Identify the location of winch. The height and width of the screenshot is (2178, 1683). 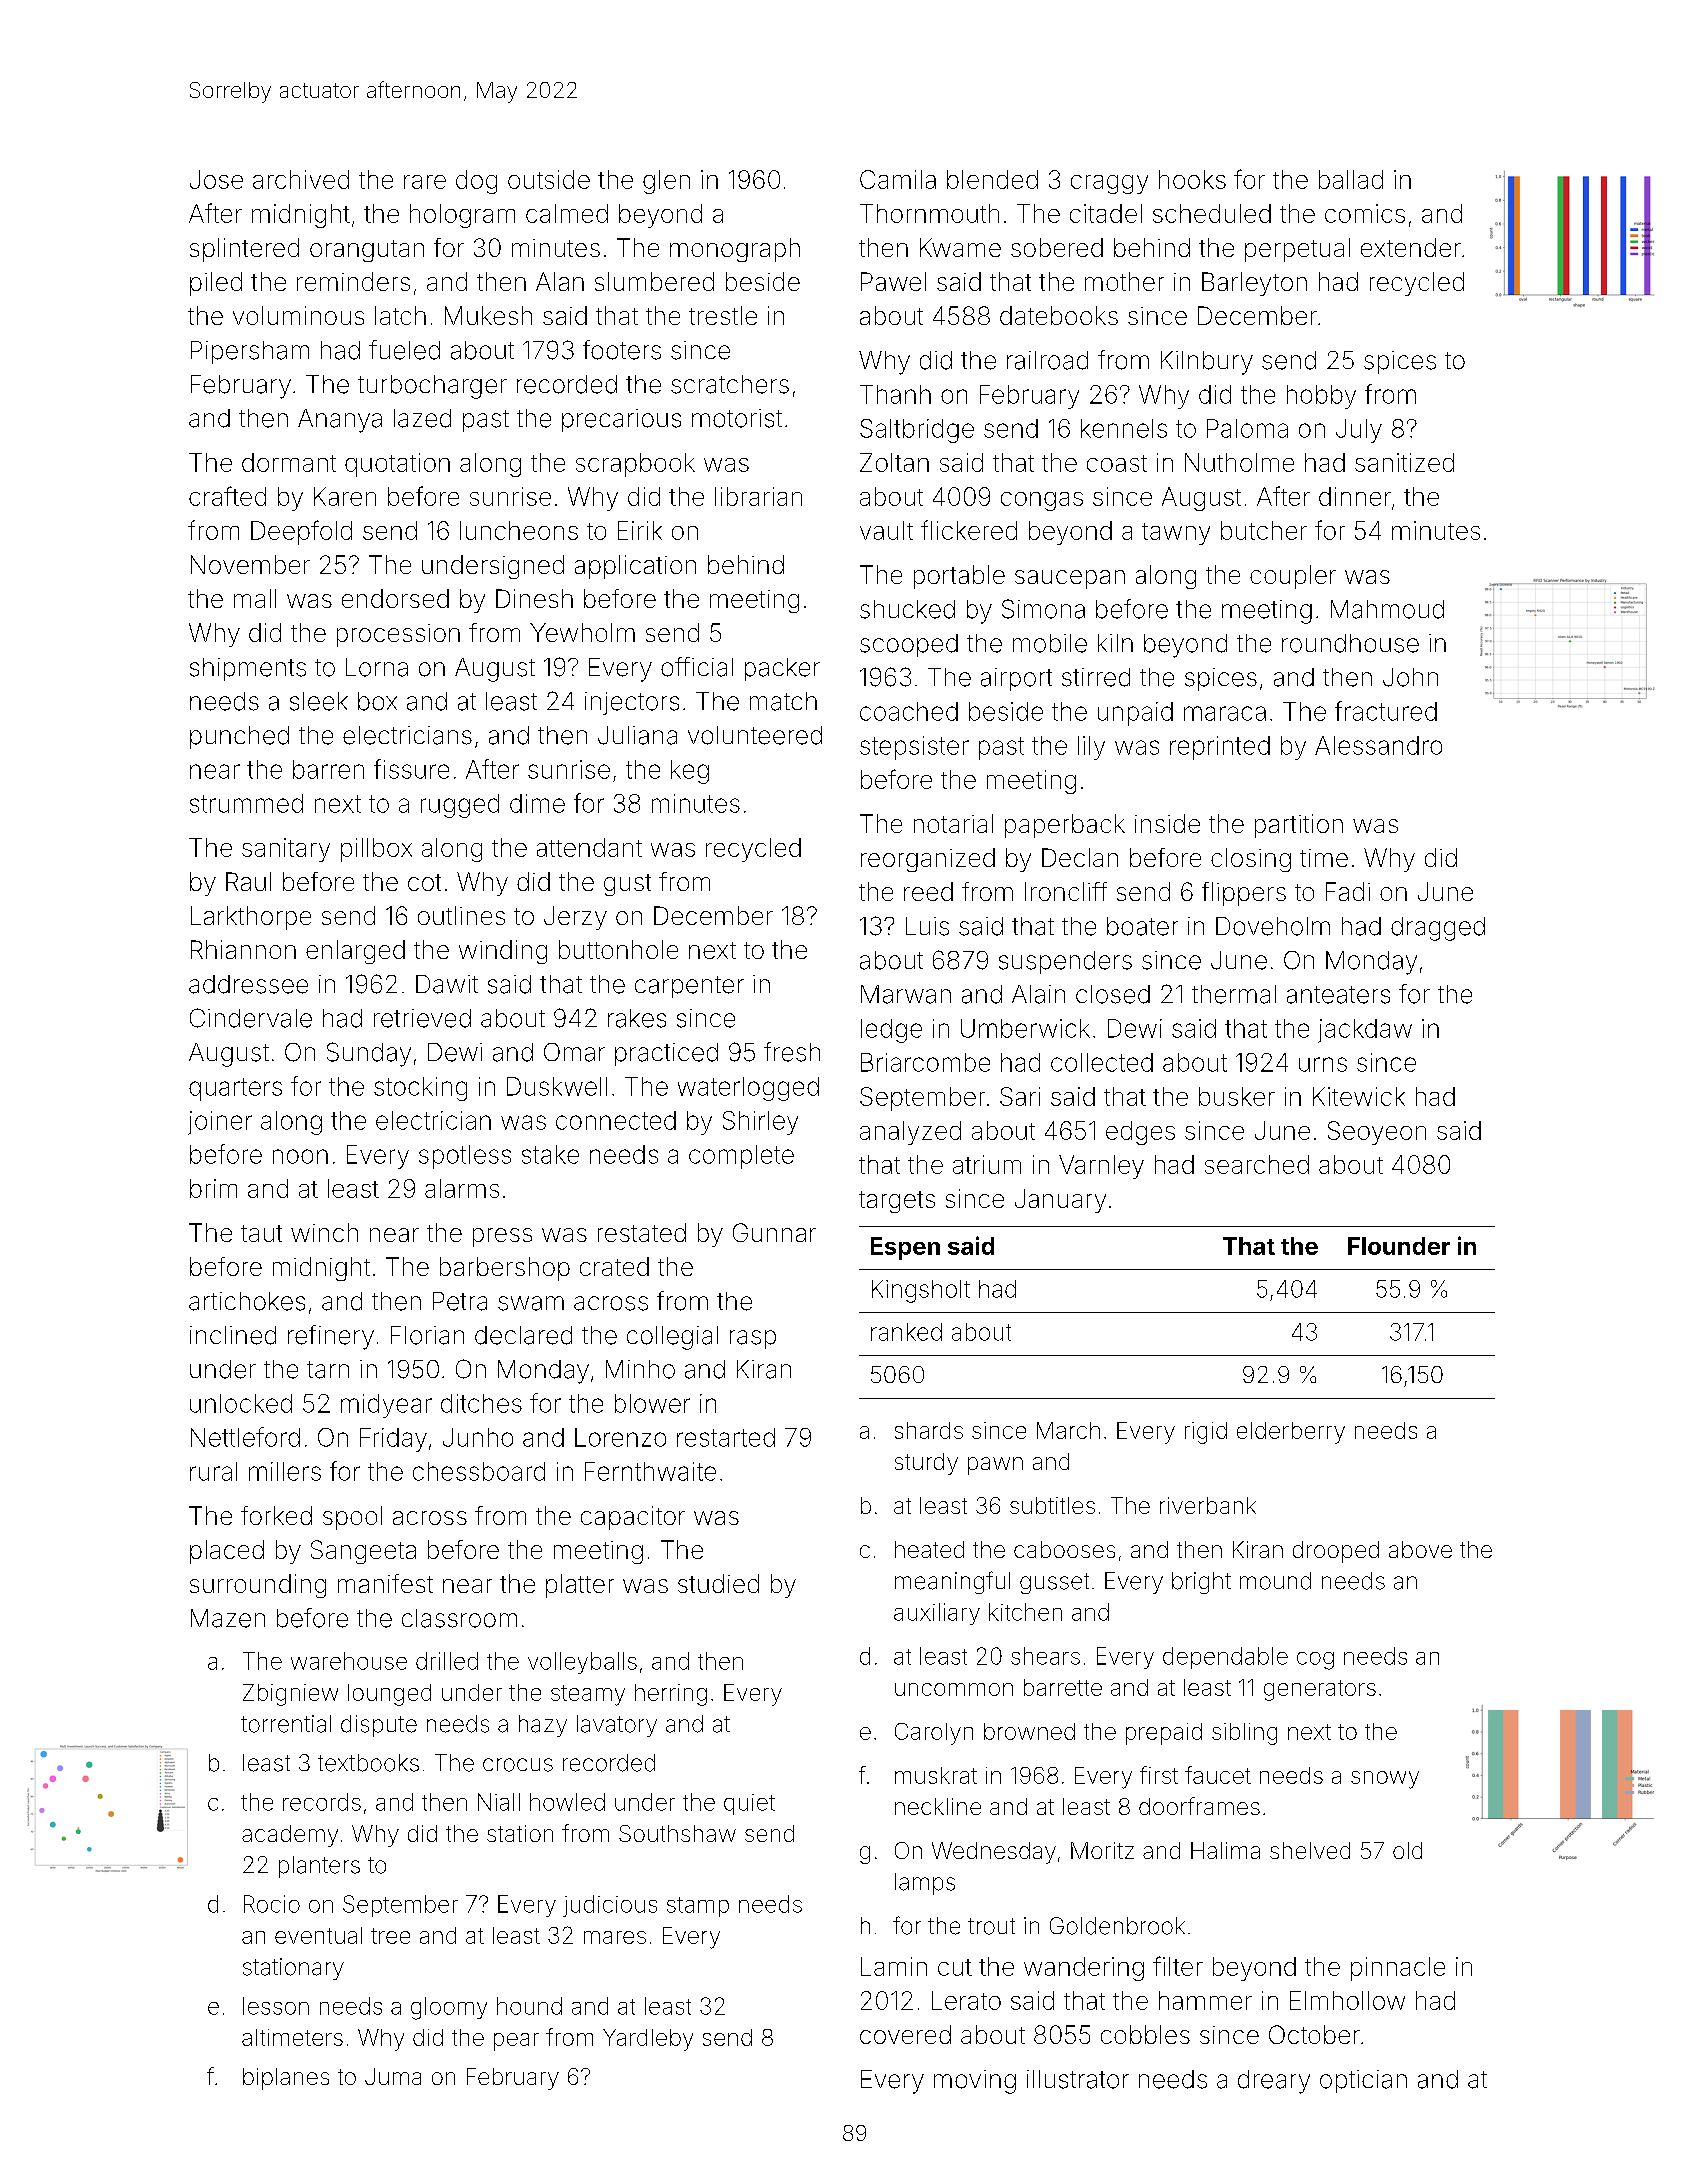
(324, 1232).
